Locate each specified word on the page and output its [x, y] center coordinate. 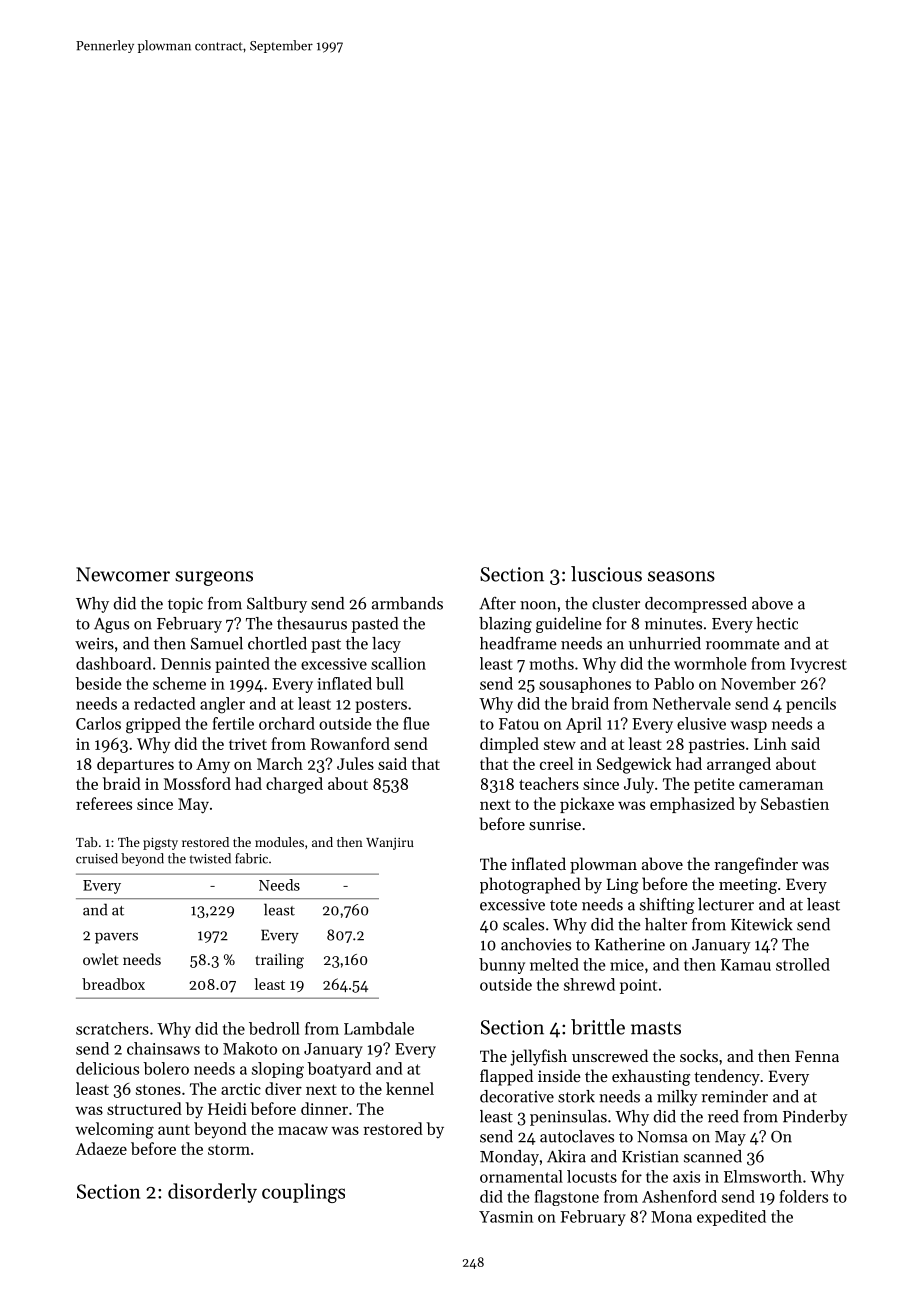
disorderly [212, 1193]
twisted [210, 858]
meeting [748, 886]
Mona [671, 1217]
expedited [731, 1218]
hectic [777, 623]
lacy [386, 645]
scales [523, 924]
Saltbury [277, 605]
